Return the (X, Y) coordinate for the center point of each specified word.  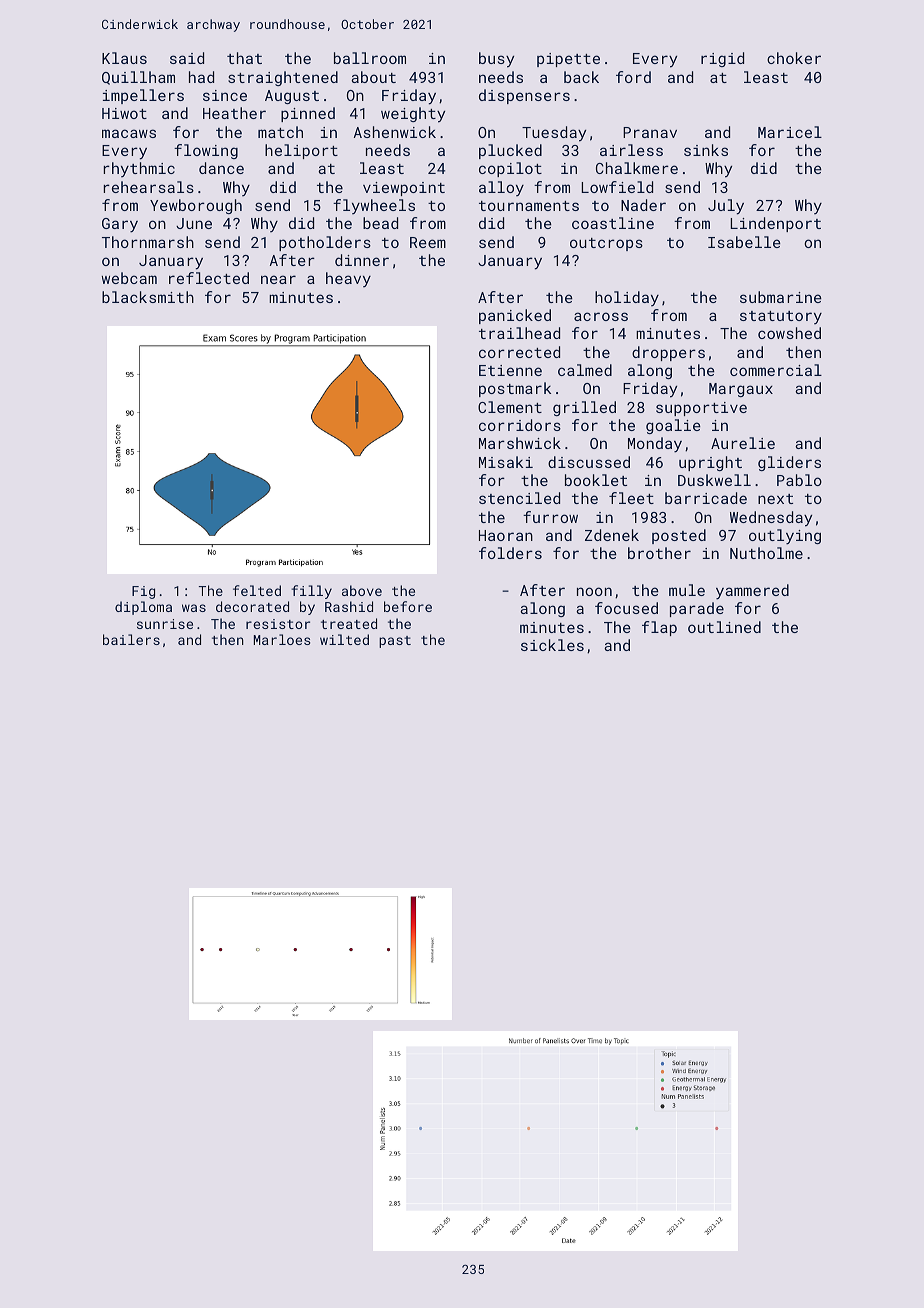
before (408, 606)
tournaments (529, 206)
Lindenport (776, 224)
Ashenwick (395, 132)
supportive (701, 409)
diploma (143, 608)
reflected (209, 278)
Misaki (506, 462)
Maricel (790, 132)
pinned (308, 114)
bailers (131, 639)
